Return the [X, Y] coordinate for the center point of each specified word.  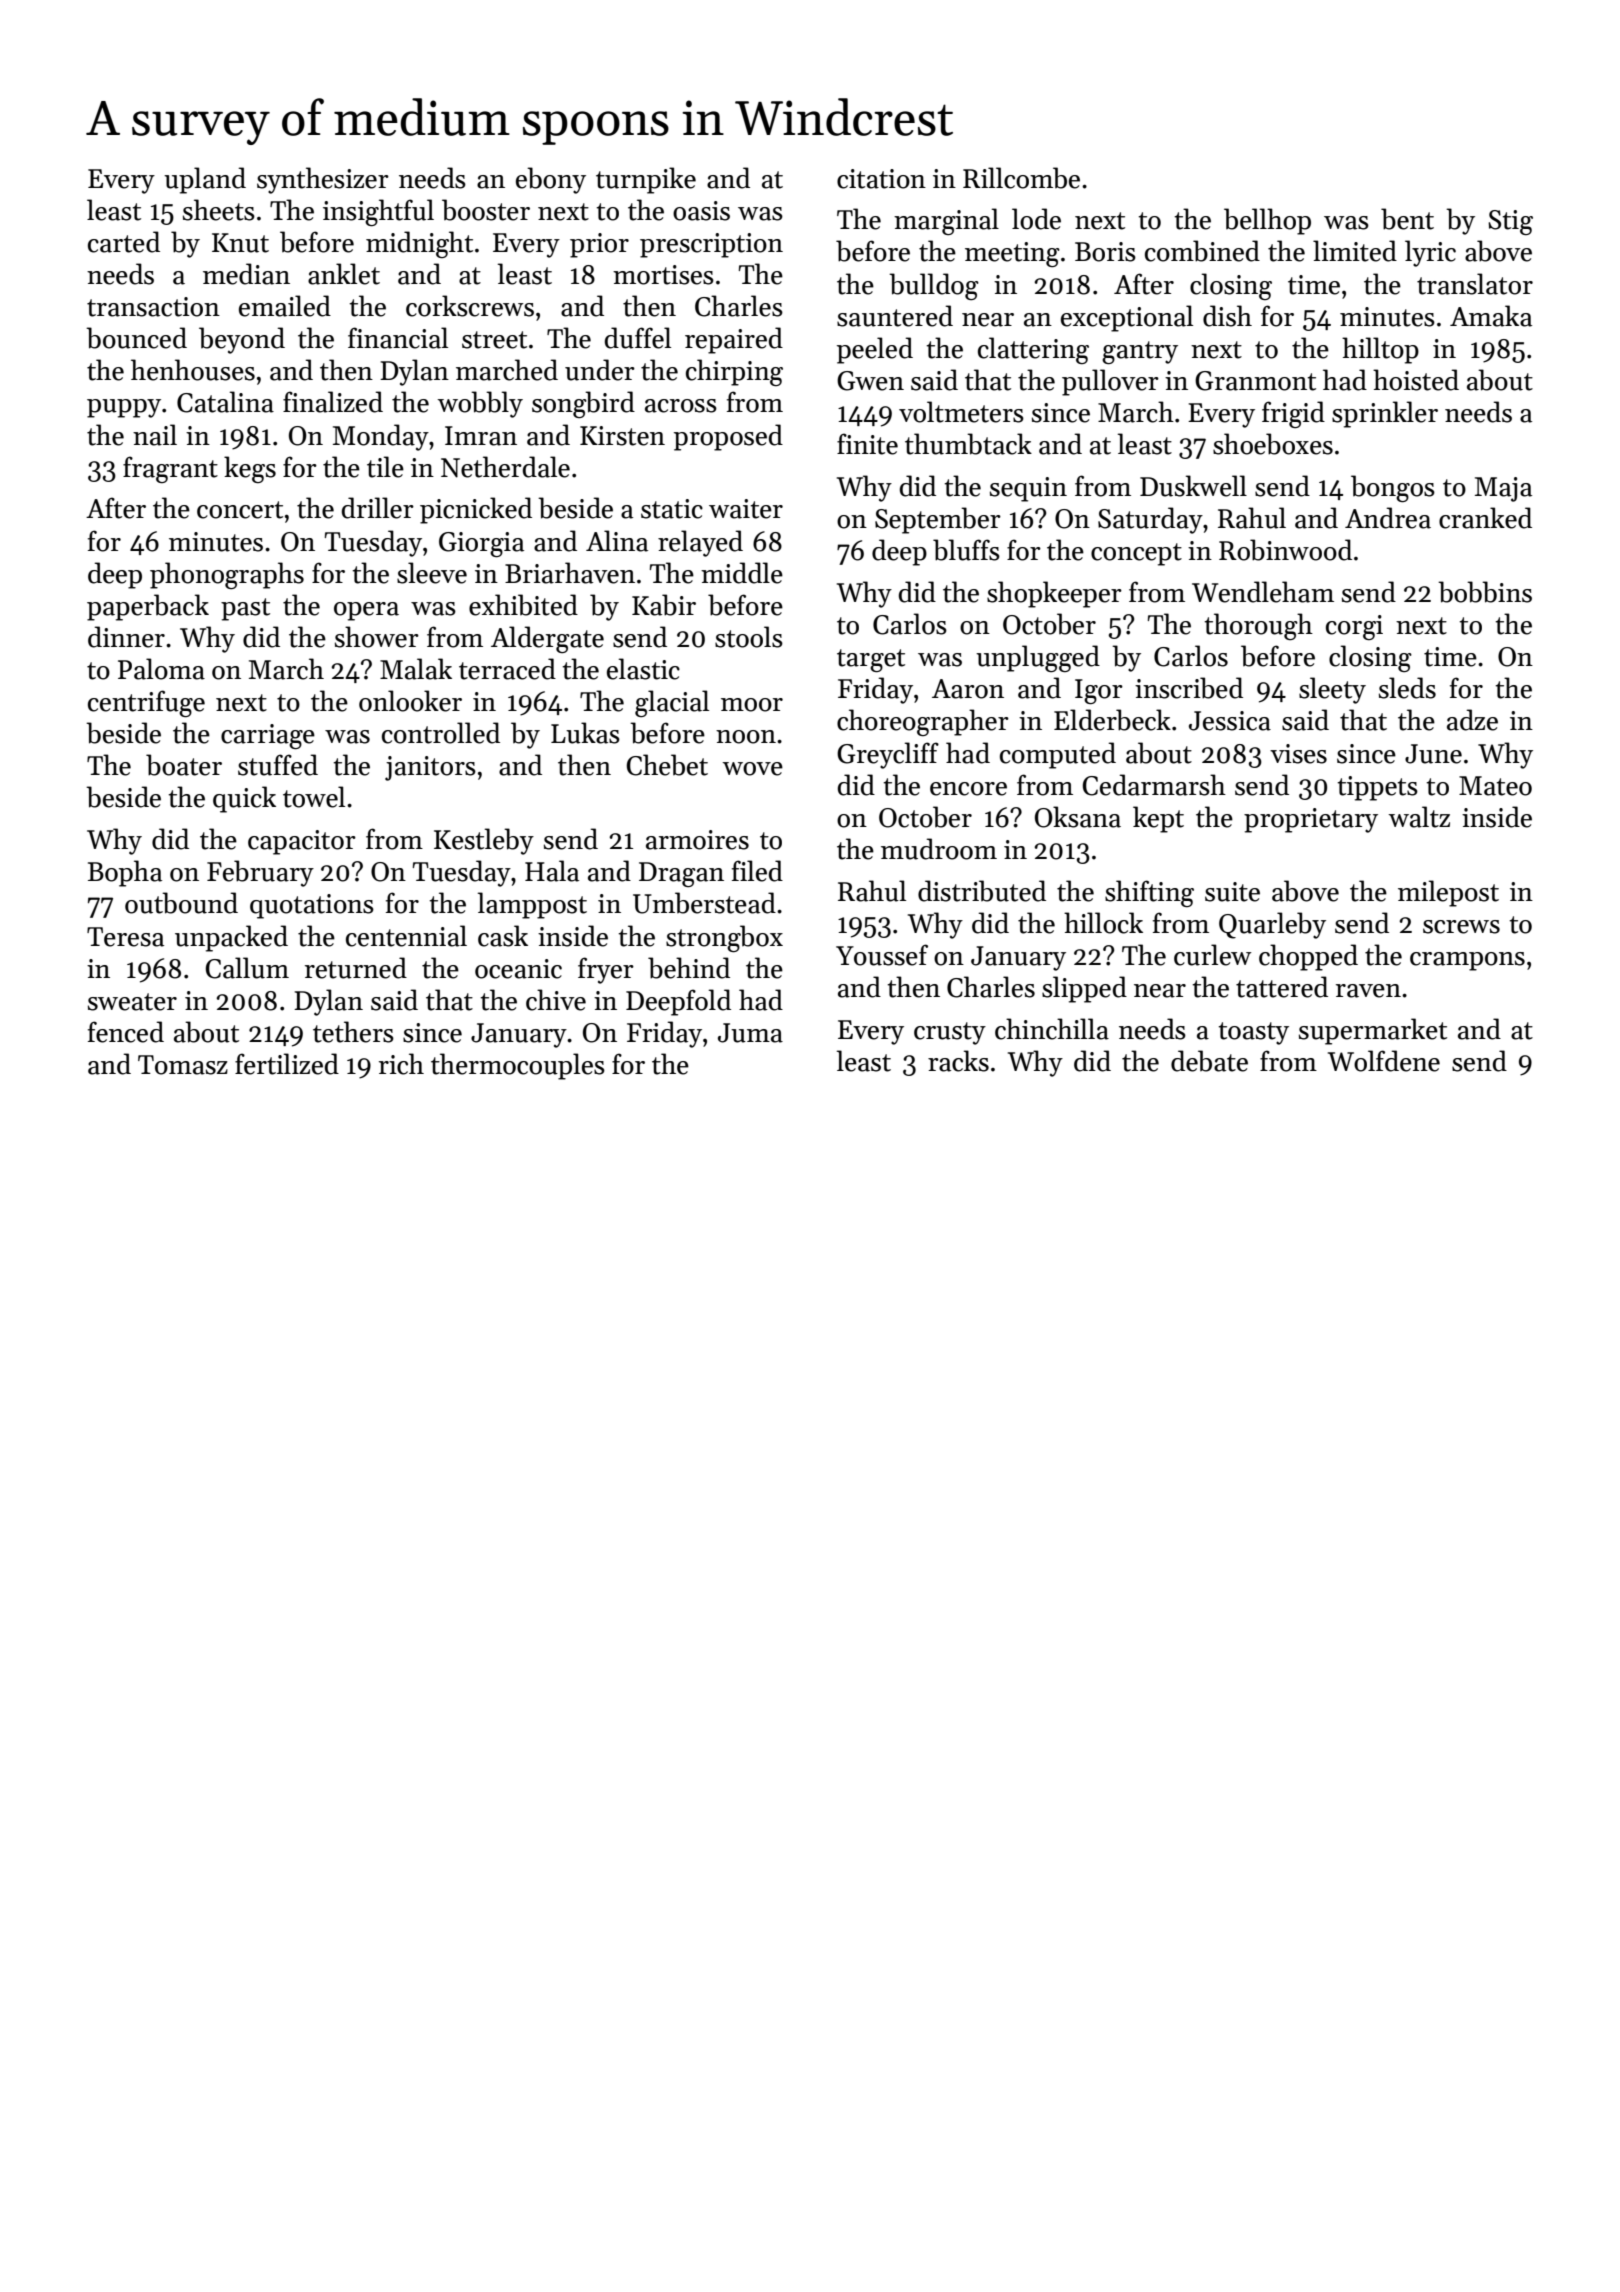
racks [958, 1061]
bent [1407, 219]
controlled [441, 733]
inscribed [1189, 688]
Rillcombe [1021, 178]
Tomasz [183, 1065]
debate [1209, 1061]
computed [1058, 755]
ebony [551, 180]
